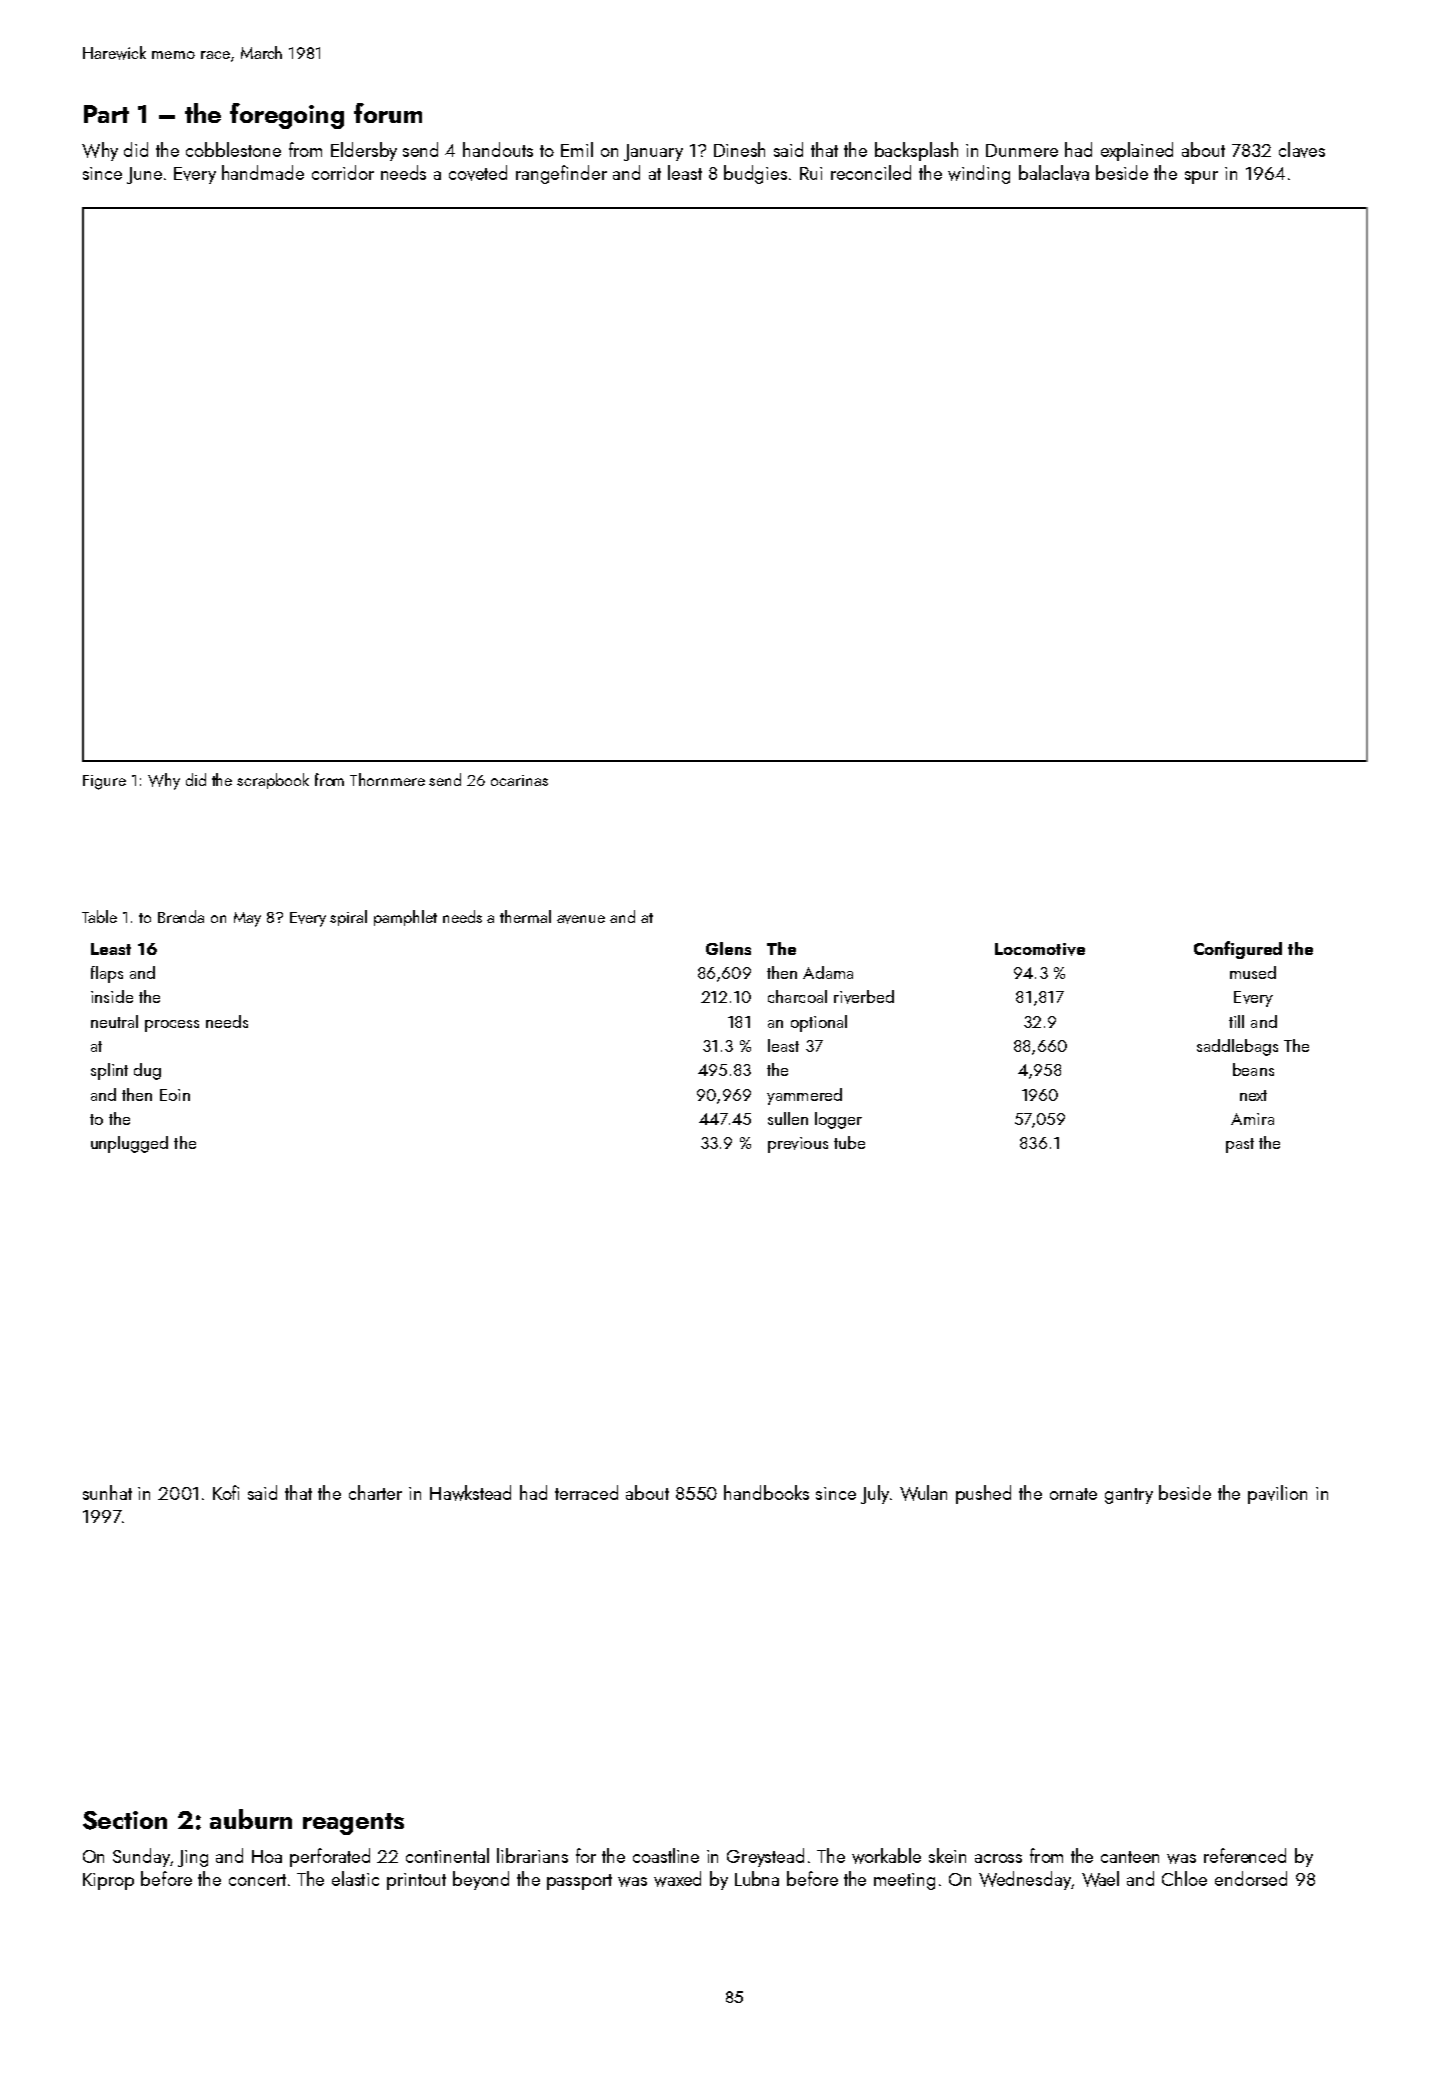 This document has width=1450, height=2100. What do you see at coordinates (757, 1878) in the document?
I see `Lubna` at bounding box center [757, 1878].
